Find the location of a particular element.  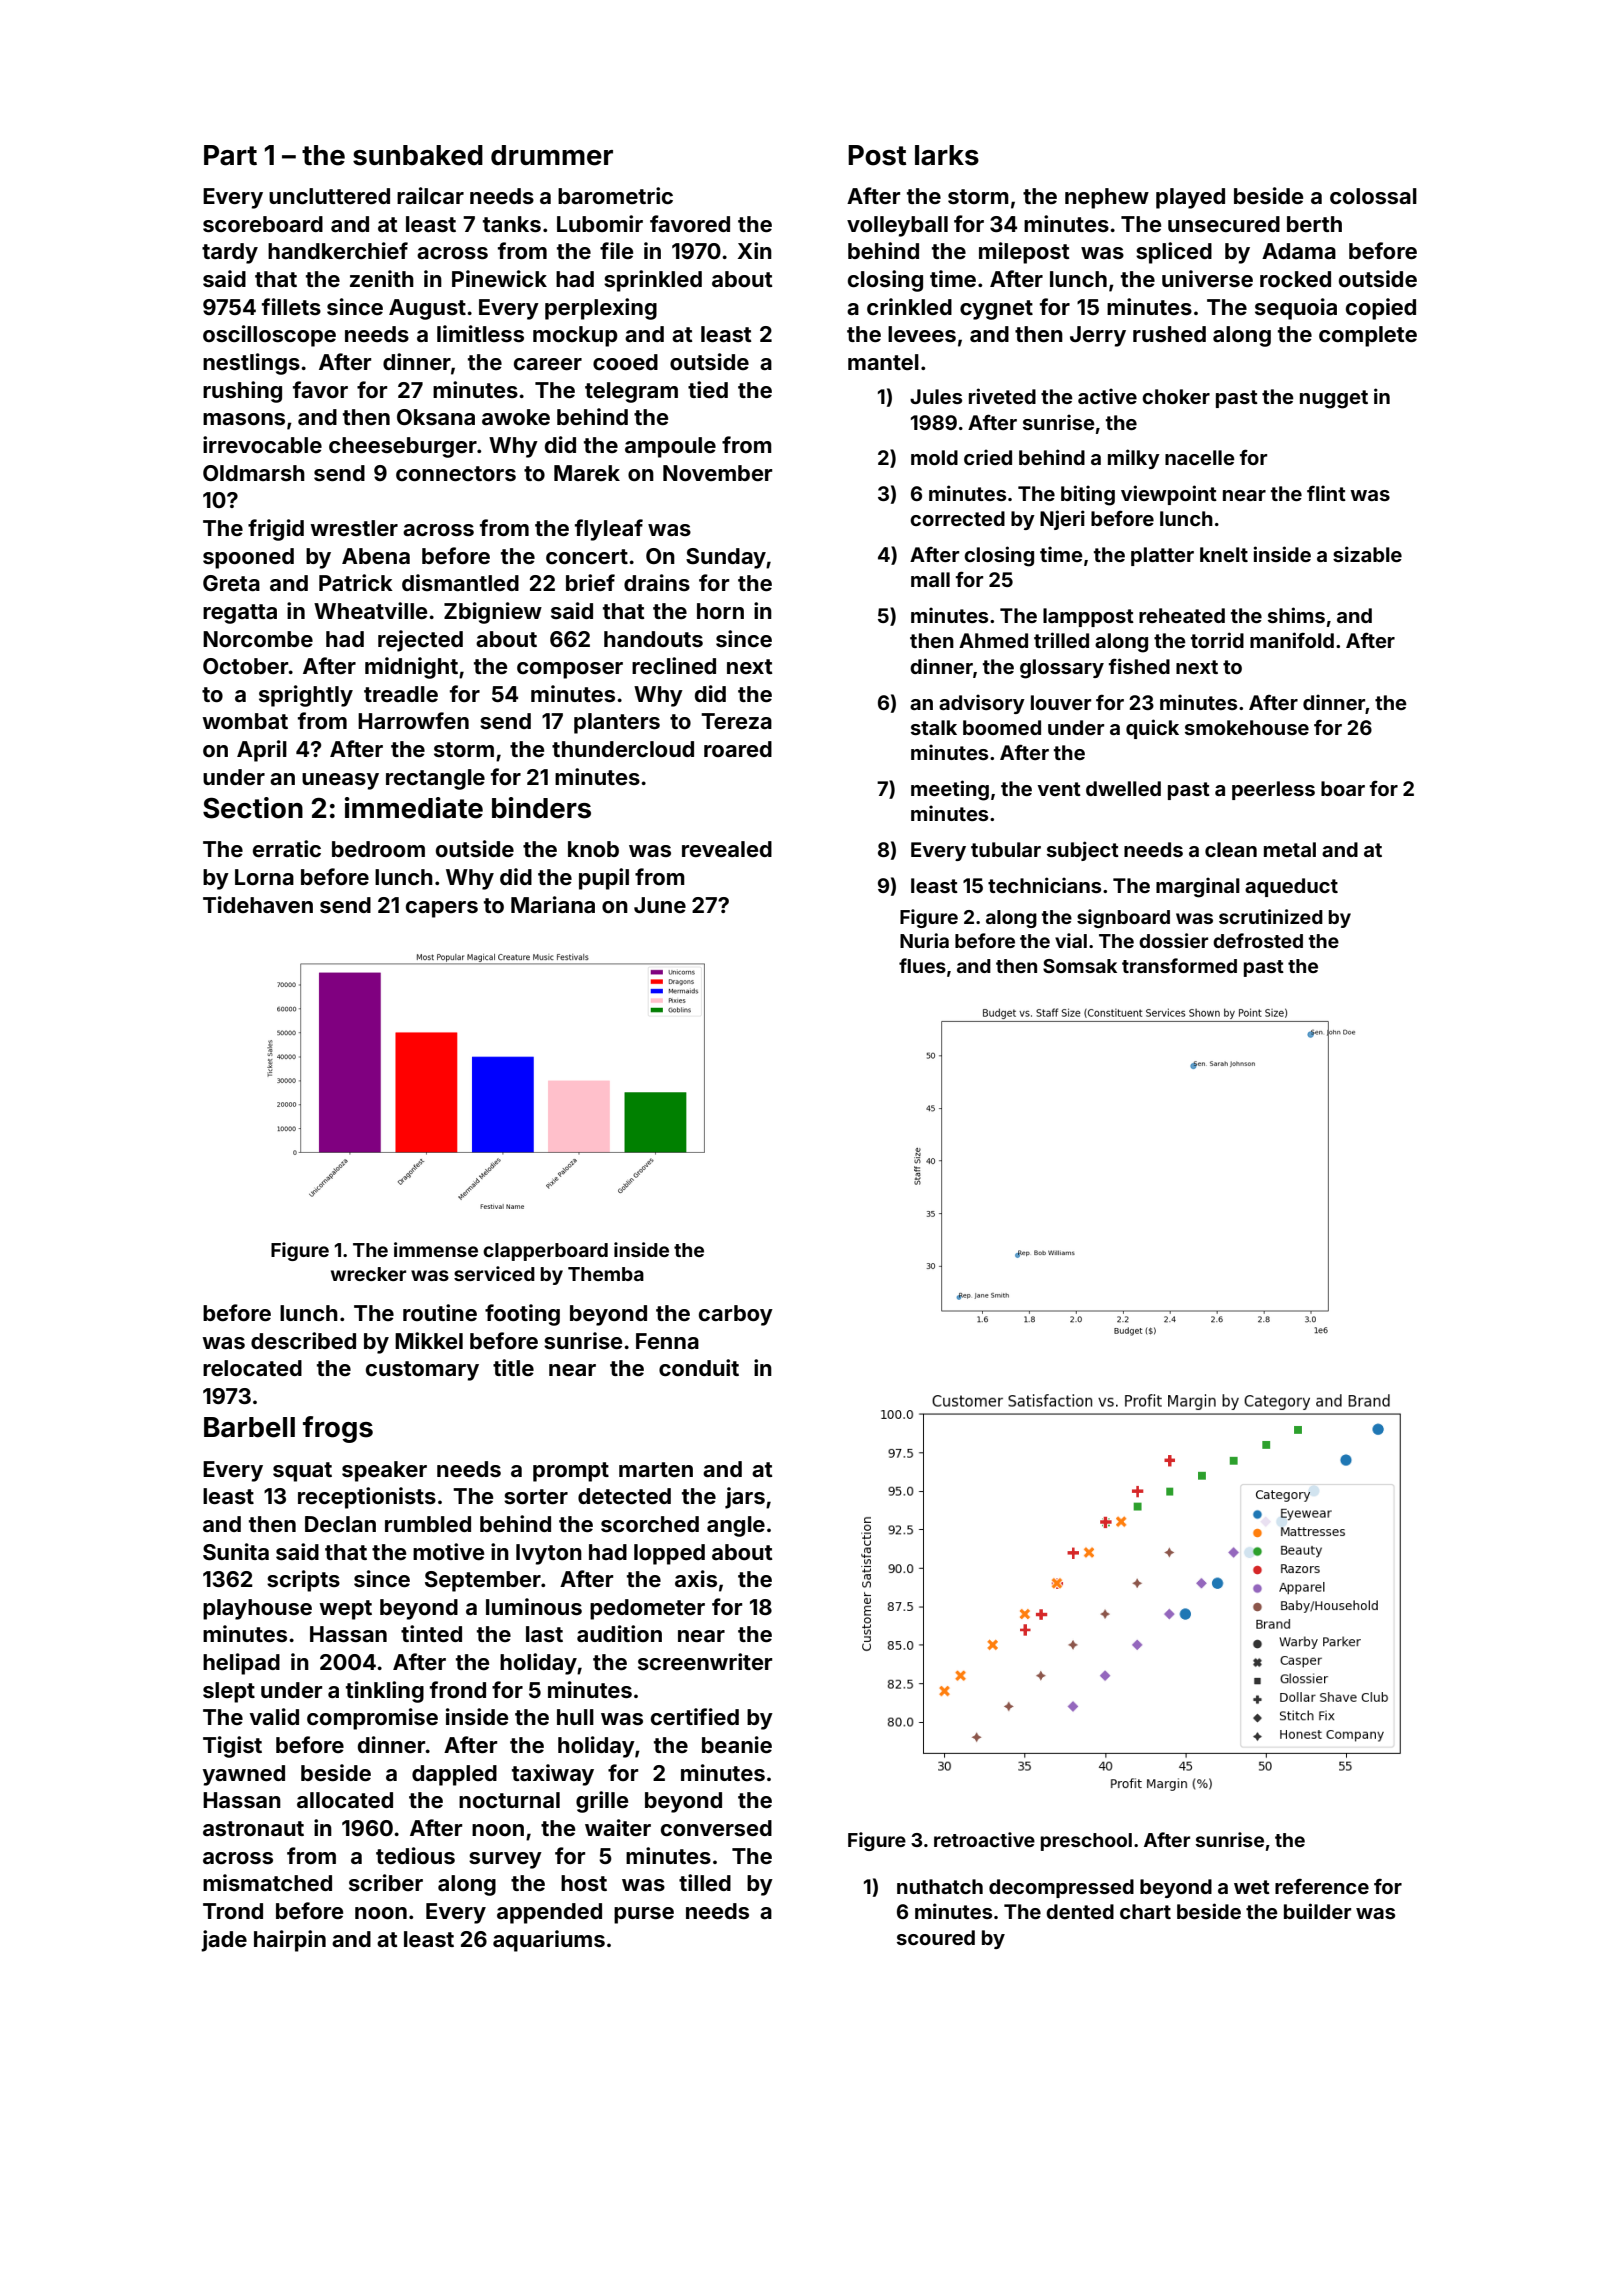

conversed is located at coordinates (716, 1828).
